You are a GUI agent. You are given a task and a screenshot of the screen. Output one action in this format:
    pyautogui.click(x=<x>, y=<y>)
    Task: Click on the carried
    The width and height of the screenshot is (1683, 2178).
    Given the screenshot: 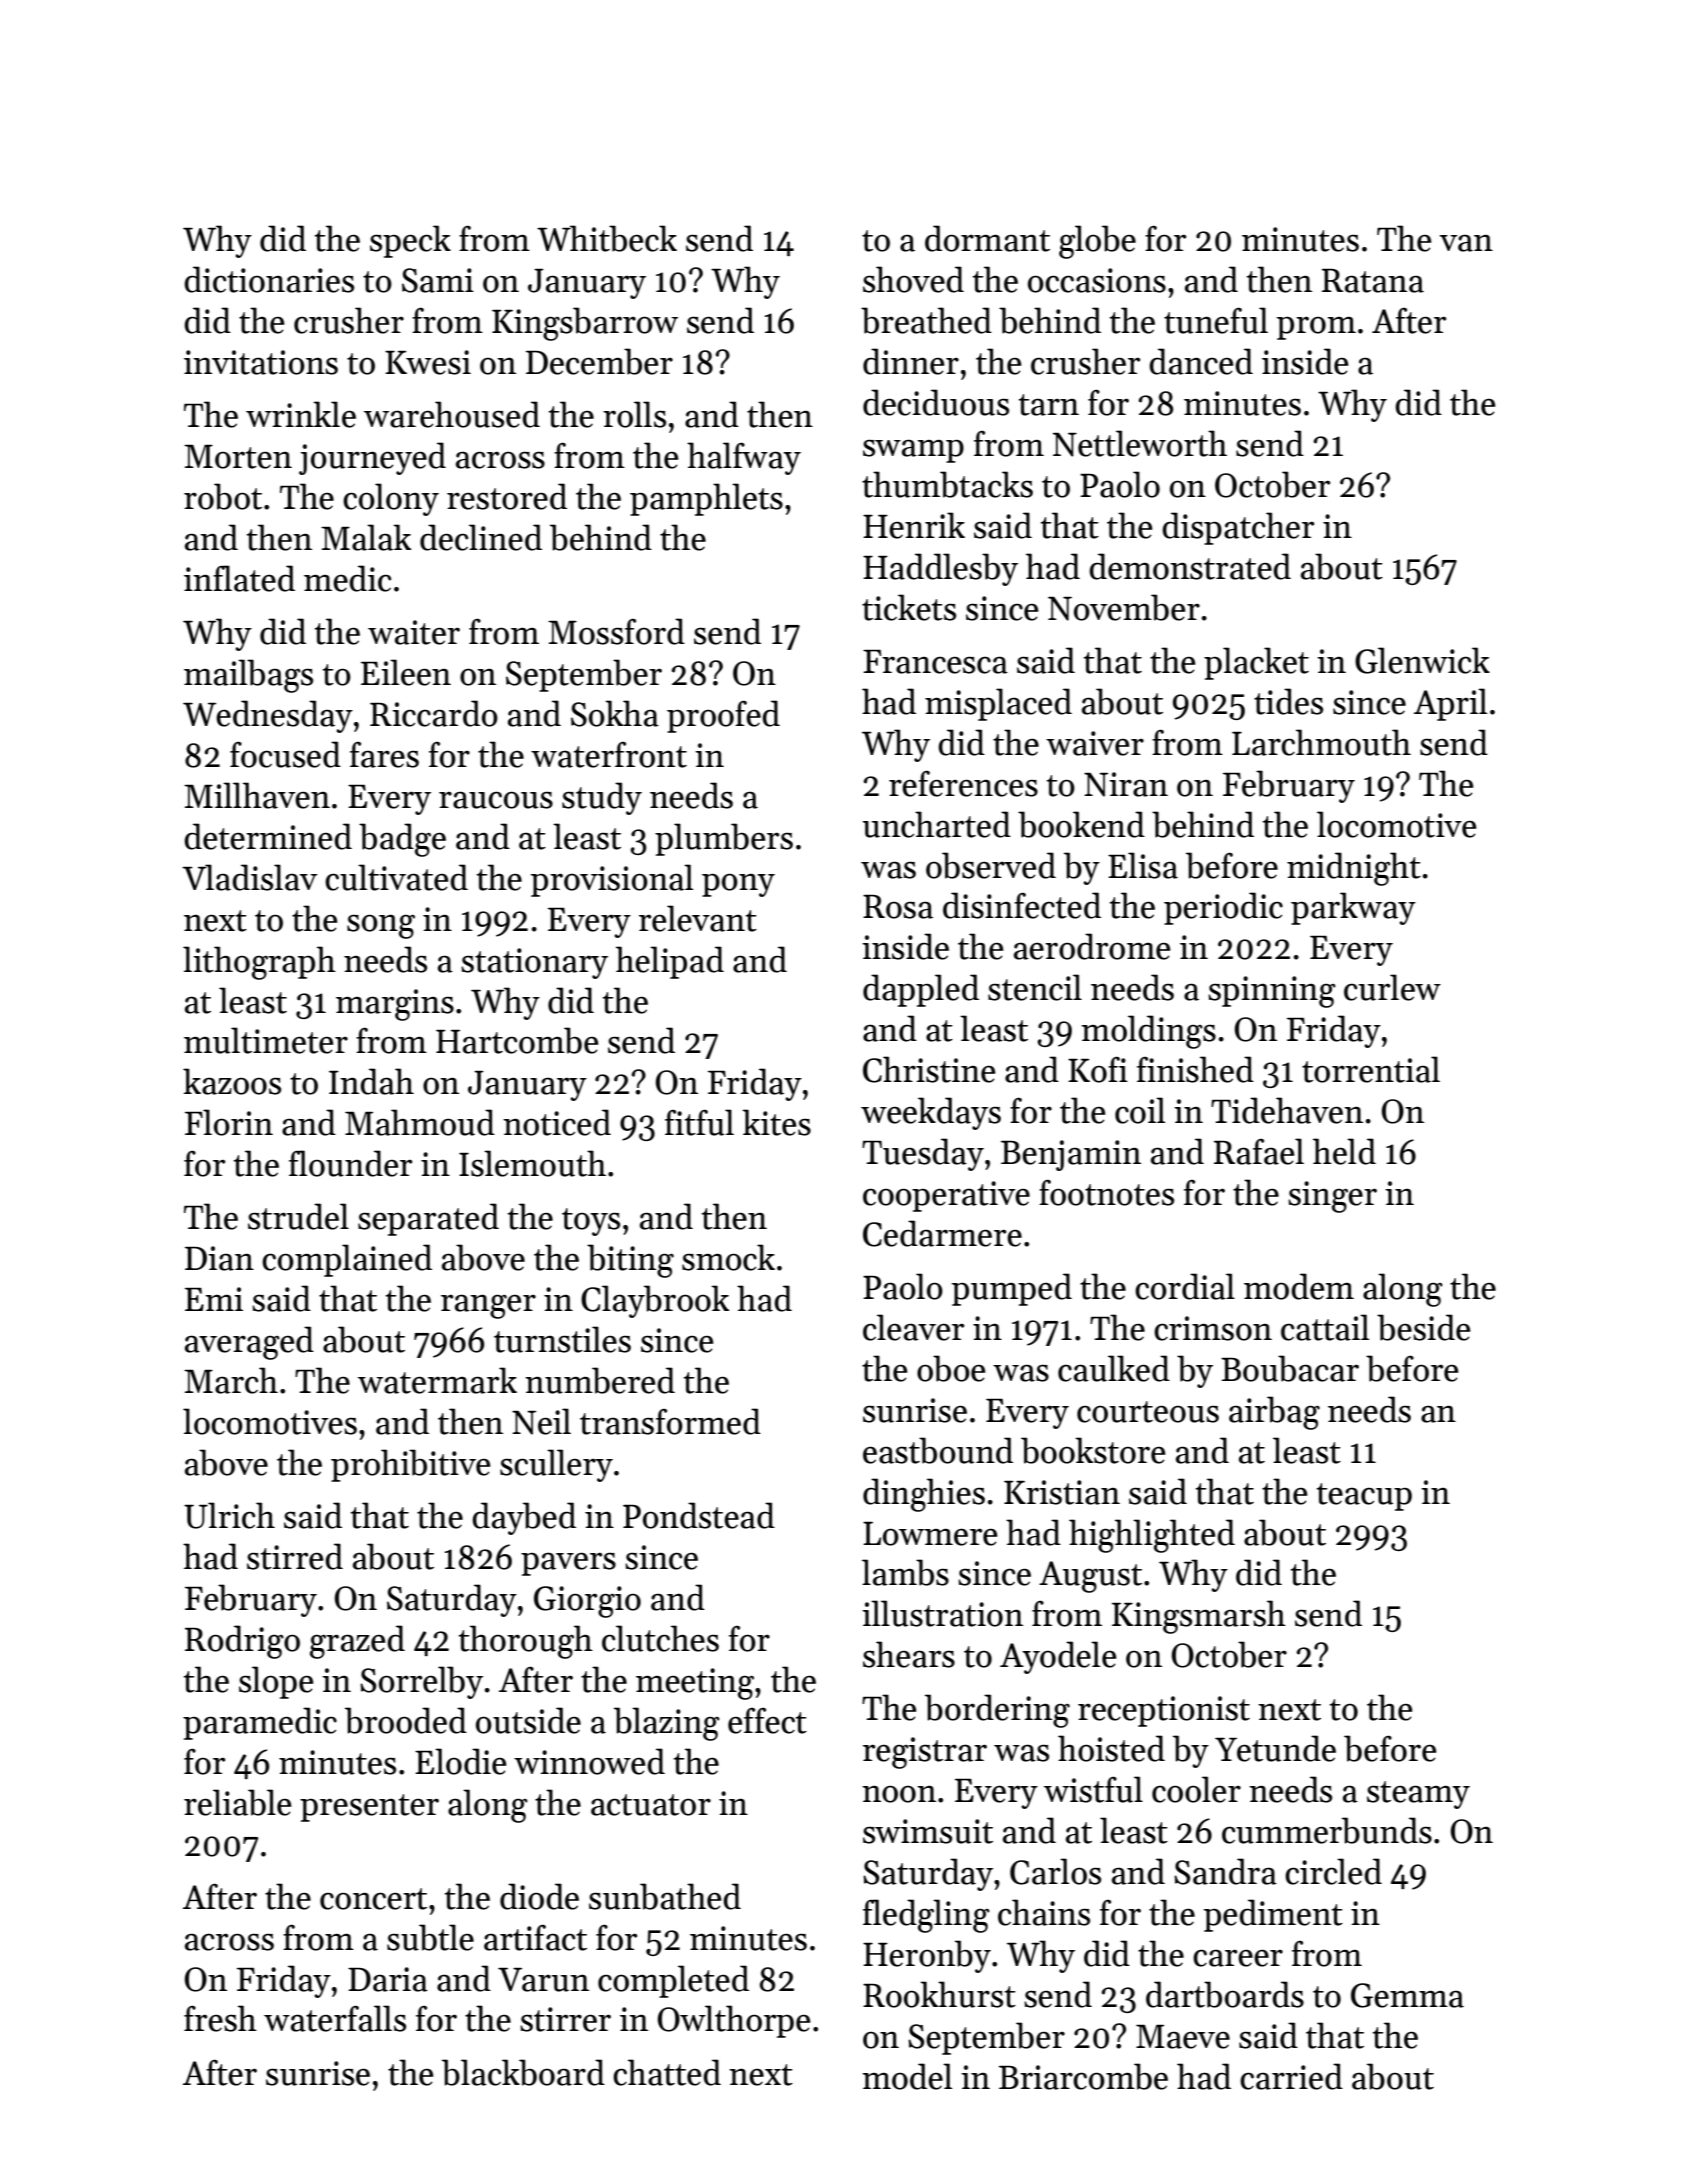 What is the action you would take?
    pyautogui.click(x=1291, y=2076)
